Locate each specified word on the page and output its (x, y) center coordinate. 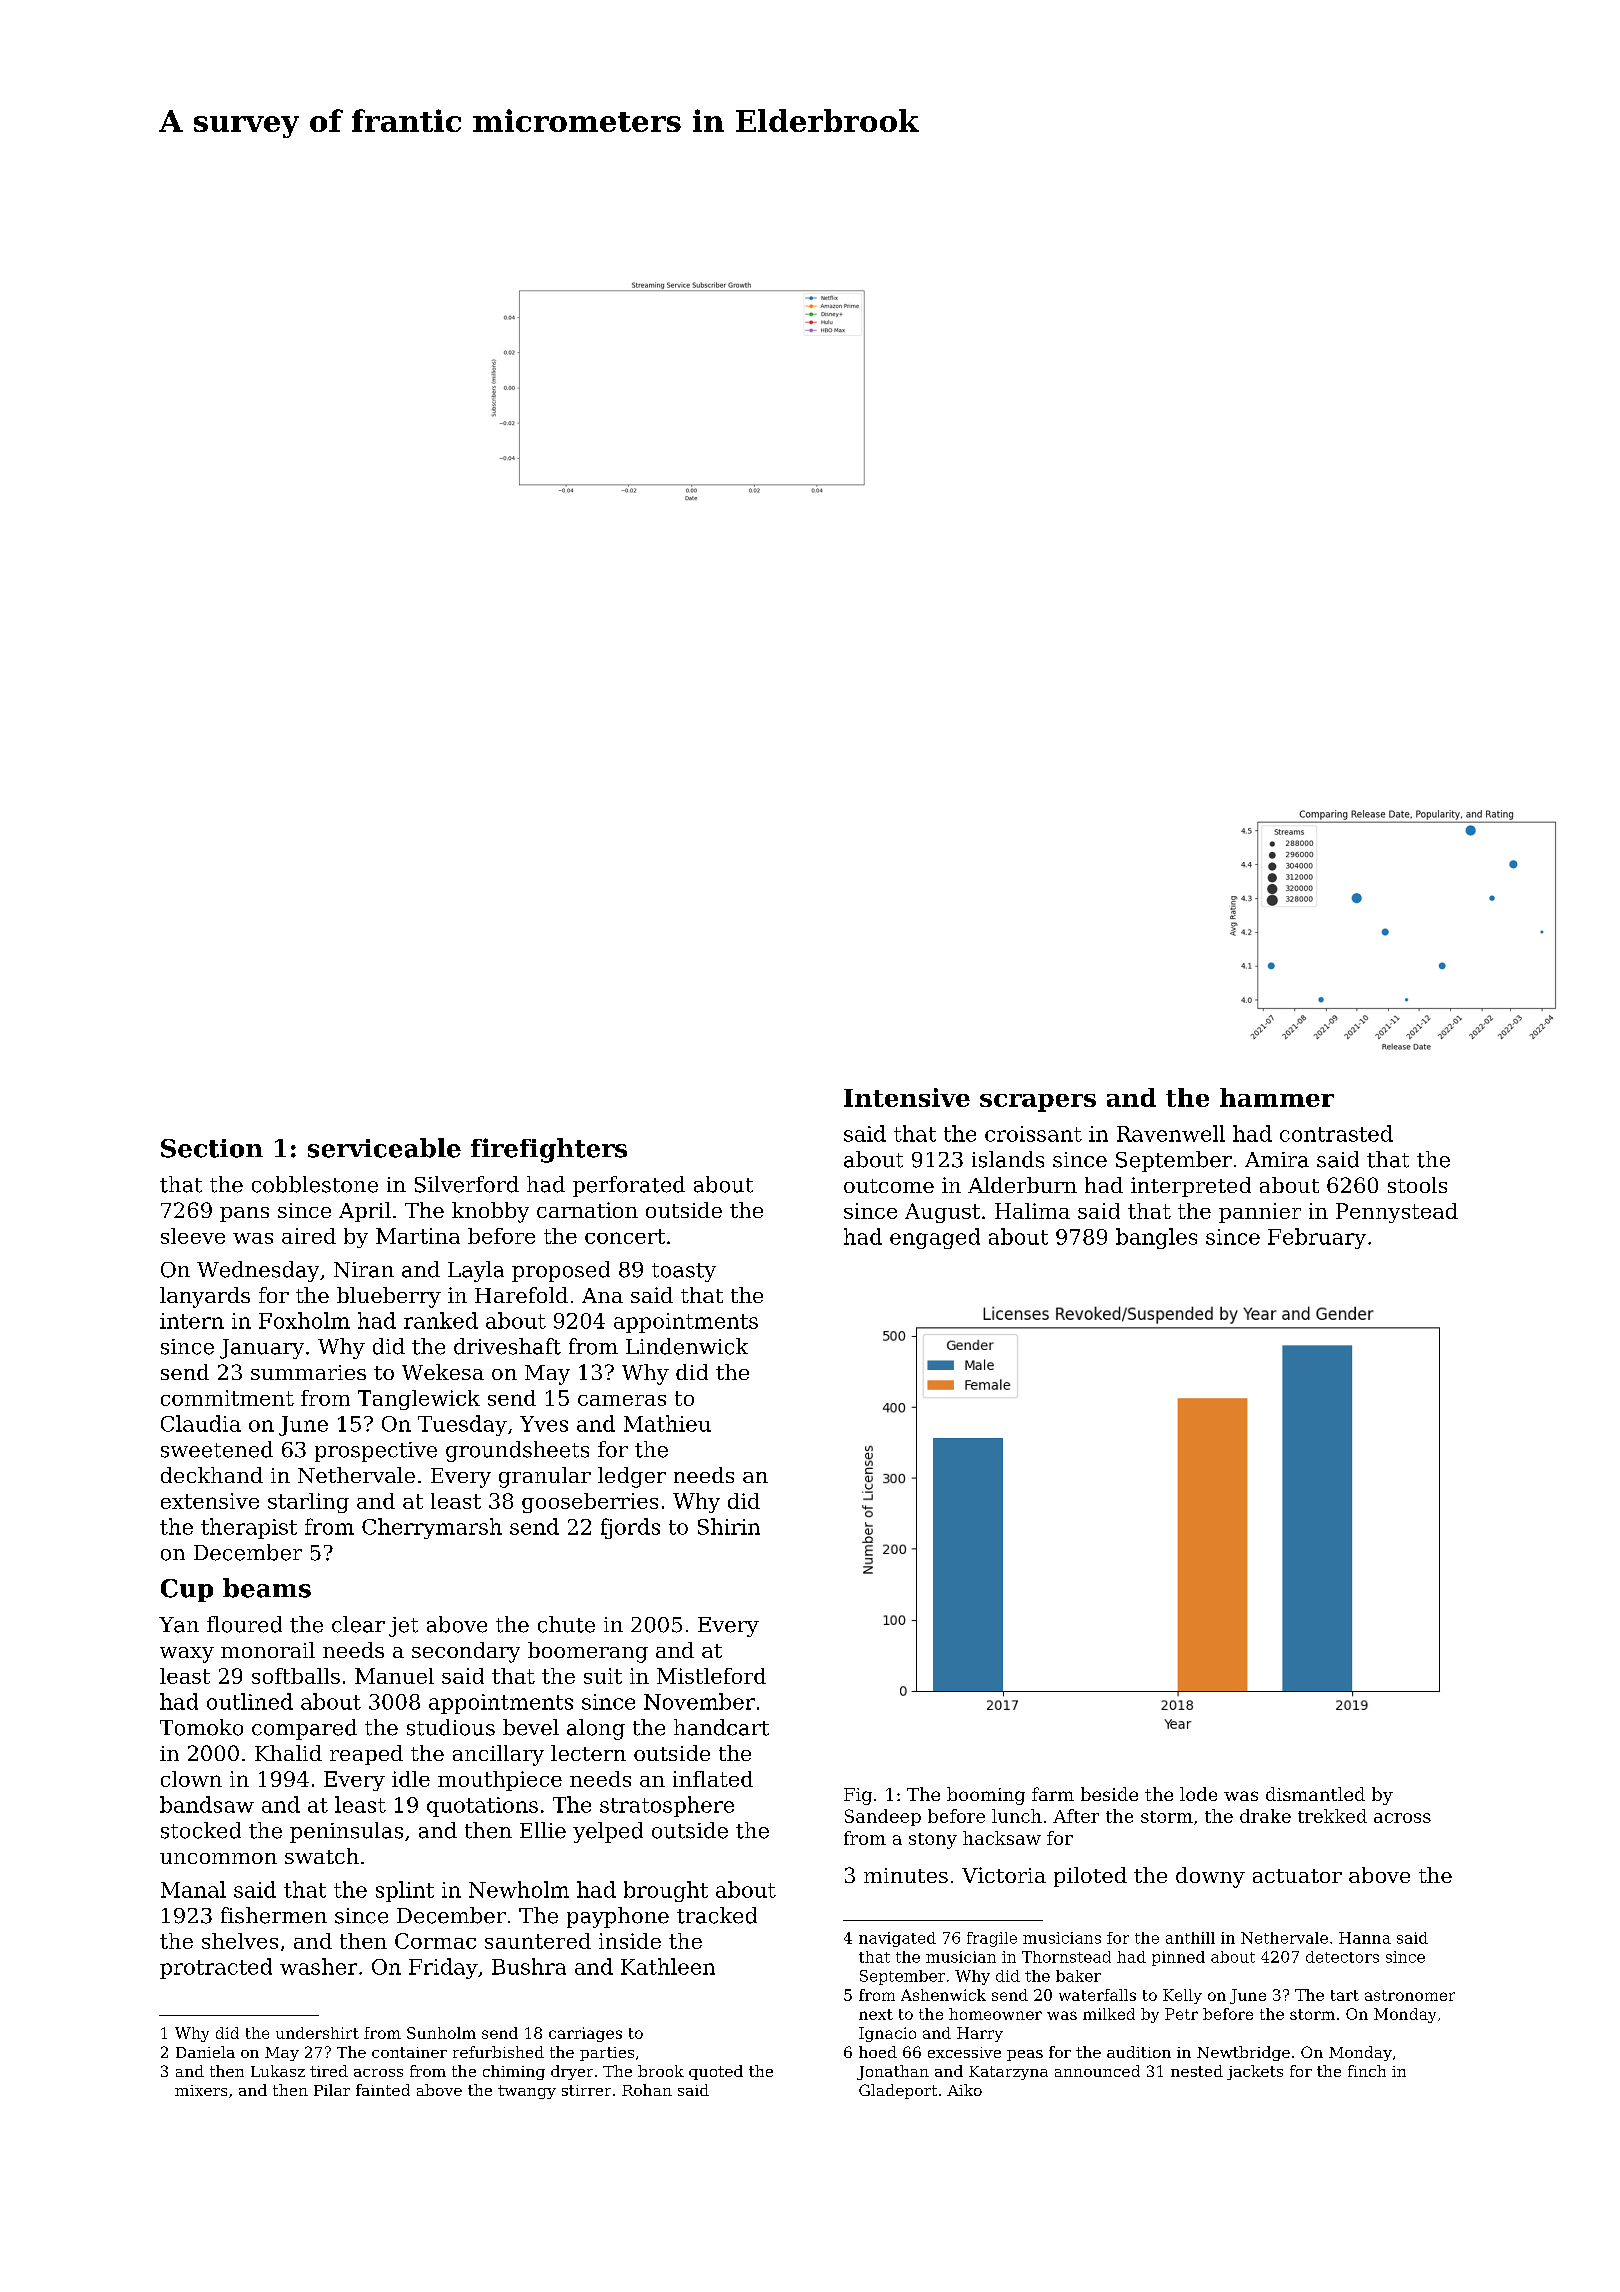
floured (244, 1624)
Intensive (907, 1097)
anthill (1190, 1938)
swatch (322, 1856)
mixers (201, 2090)
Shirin (729, 1526)
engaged (935, 1238)
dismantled (1315, 1794)
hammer (1277, 1097)
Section (212, 1148)
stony (933, 1841)
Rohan (647, 2090)
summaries (308, 1372)
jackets (1255, 2072)
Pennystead (1397, 1213)
